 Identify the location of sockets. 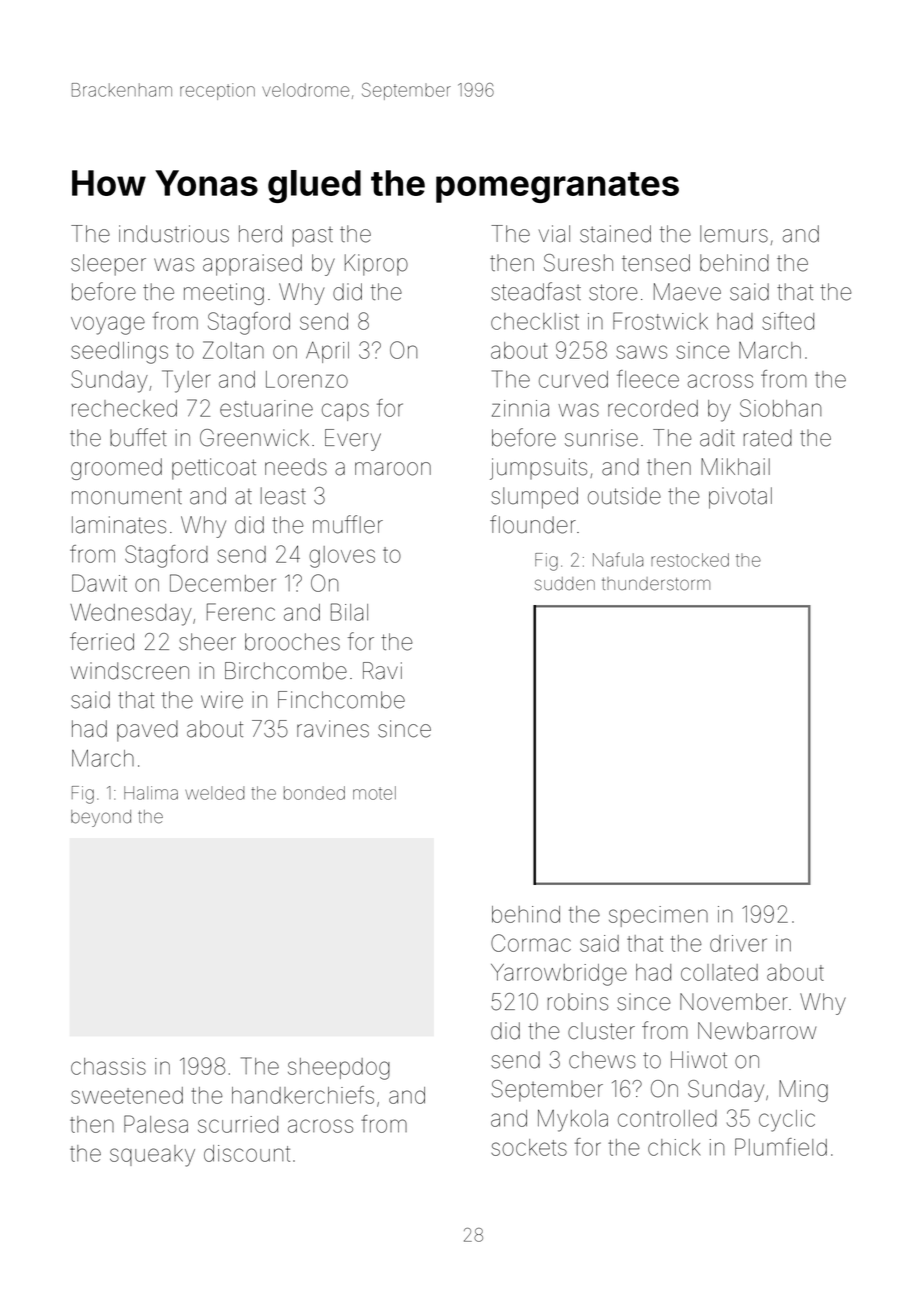
(529, 1147).
